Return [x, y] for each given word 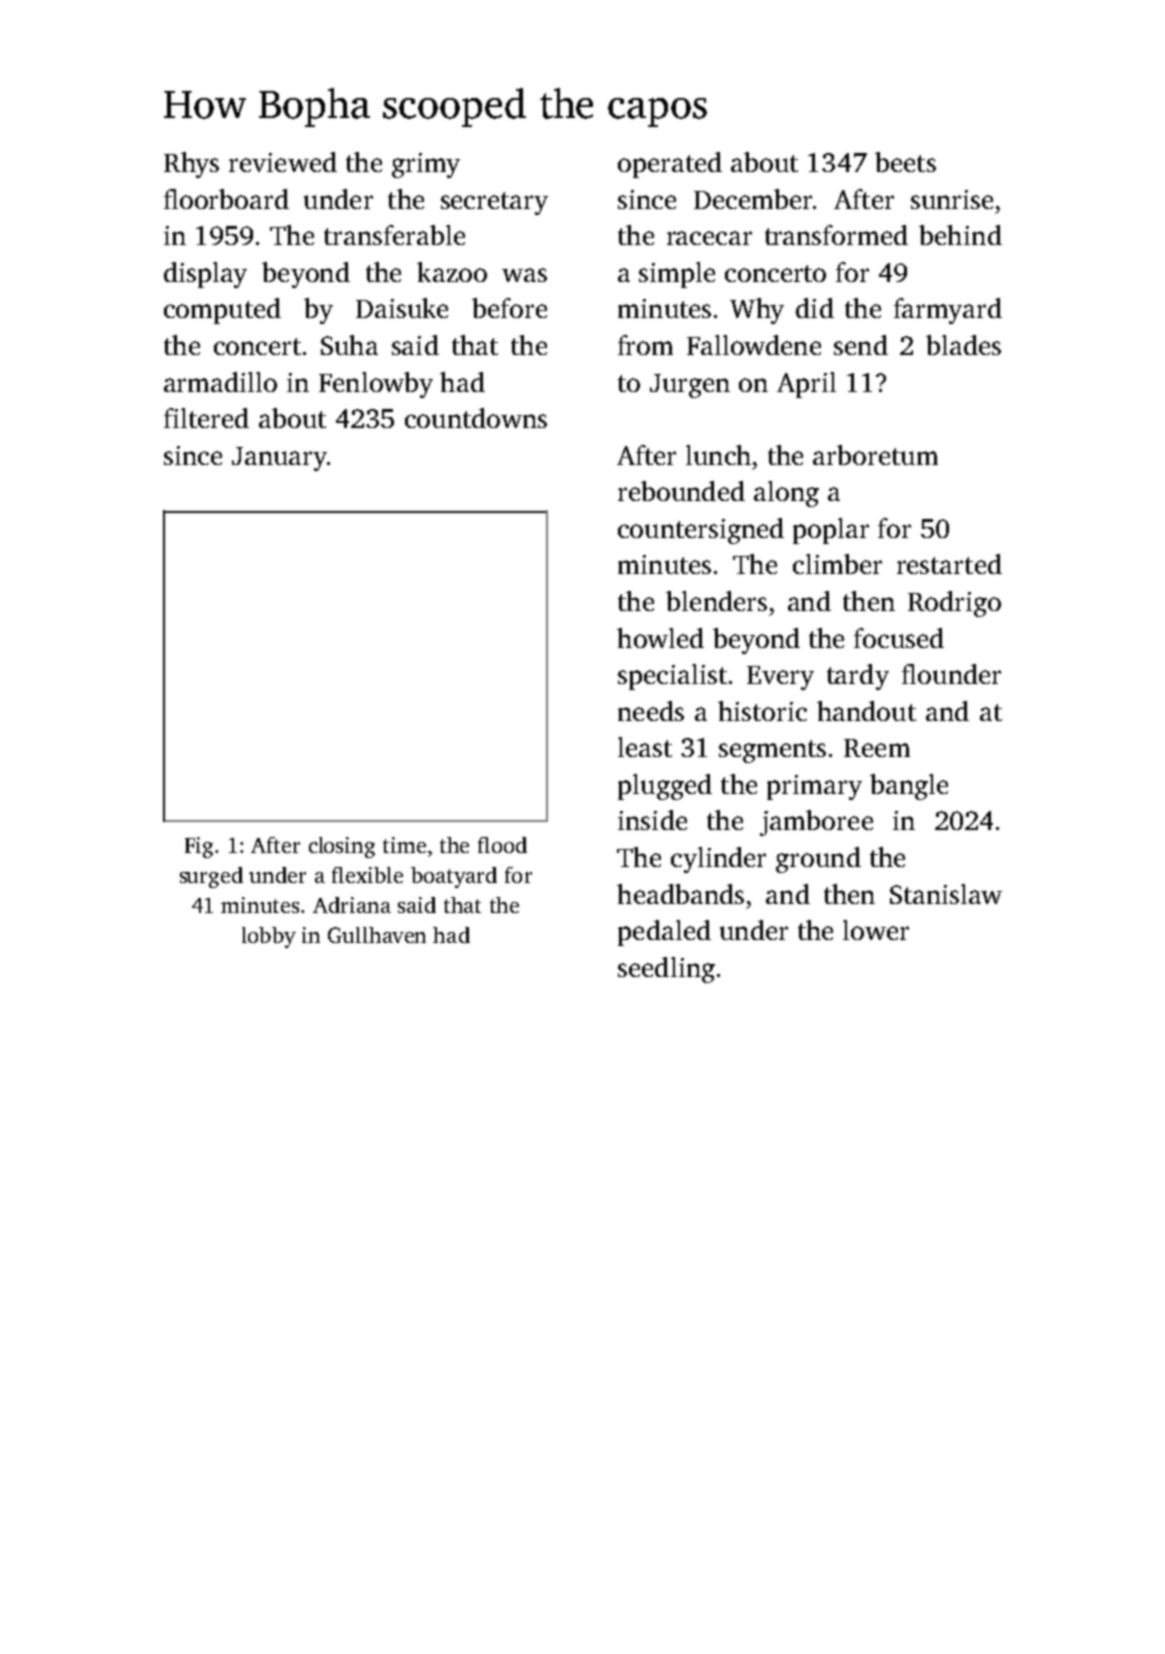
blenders [716, 601]
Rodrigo [954, 604]
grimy [426, 165]
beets [905, 162]
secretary [494, 203]
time [404, 845]
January [279, 459]
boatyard [454, 877]
